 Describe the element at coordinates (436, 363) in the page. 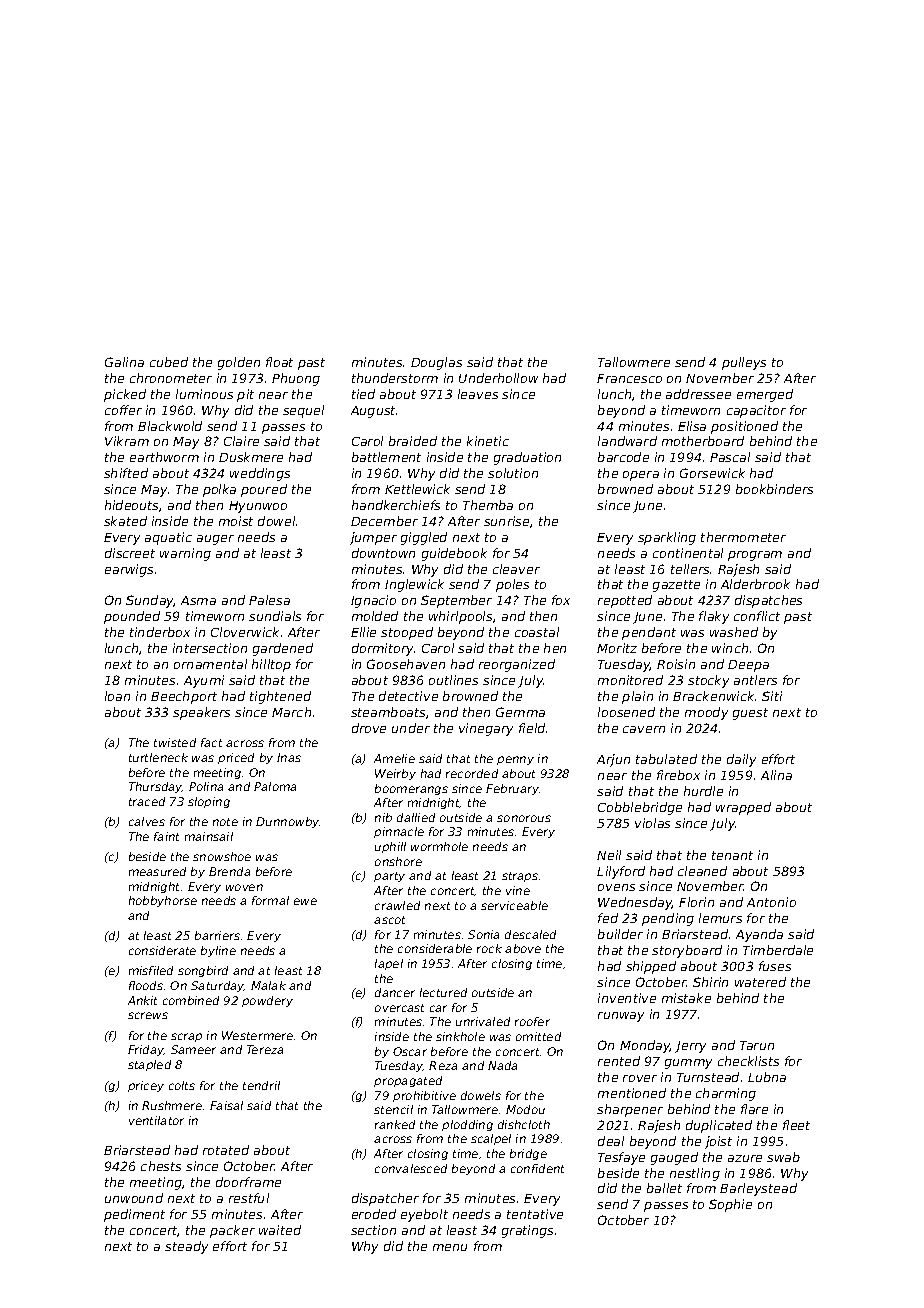

I see `Douglas` at that location.
